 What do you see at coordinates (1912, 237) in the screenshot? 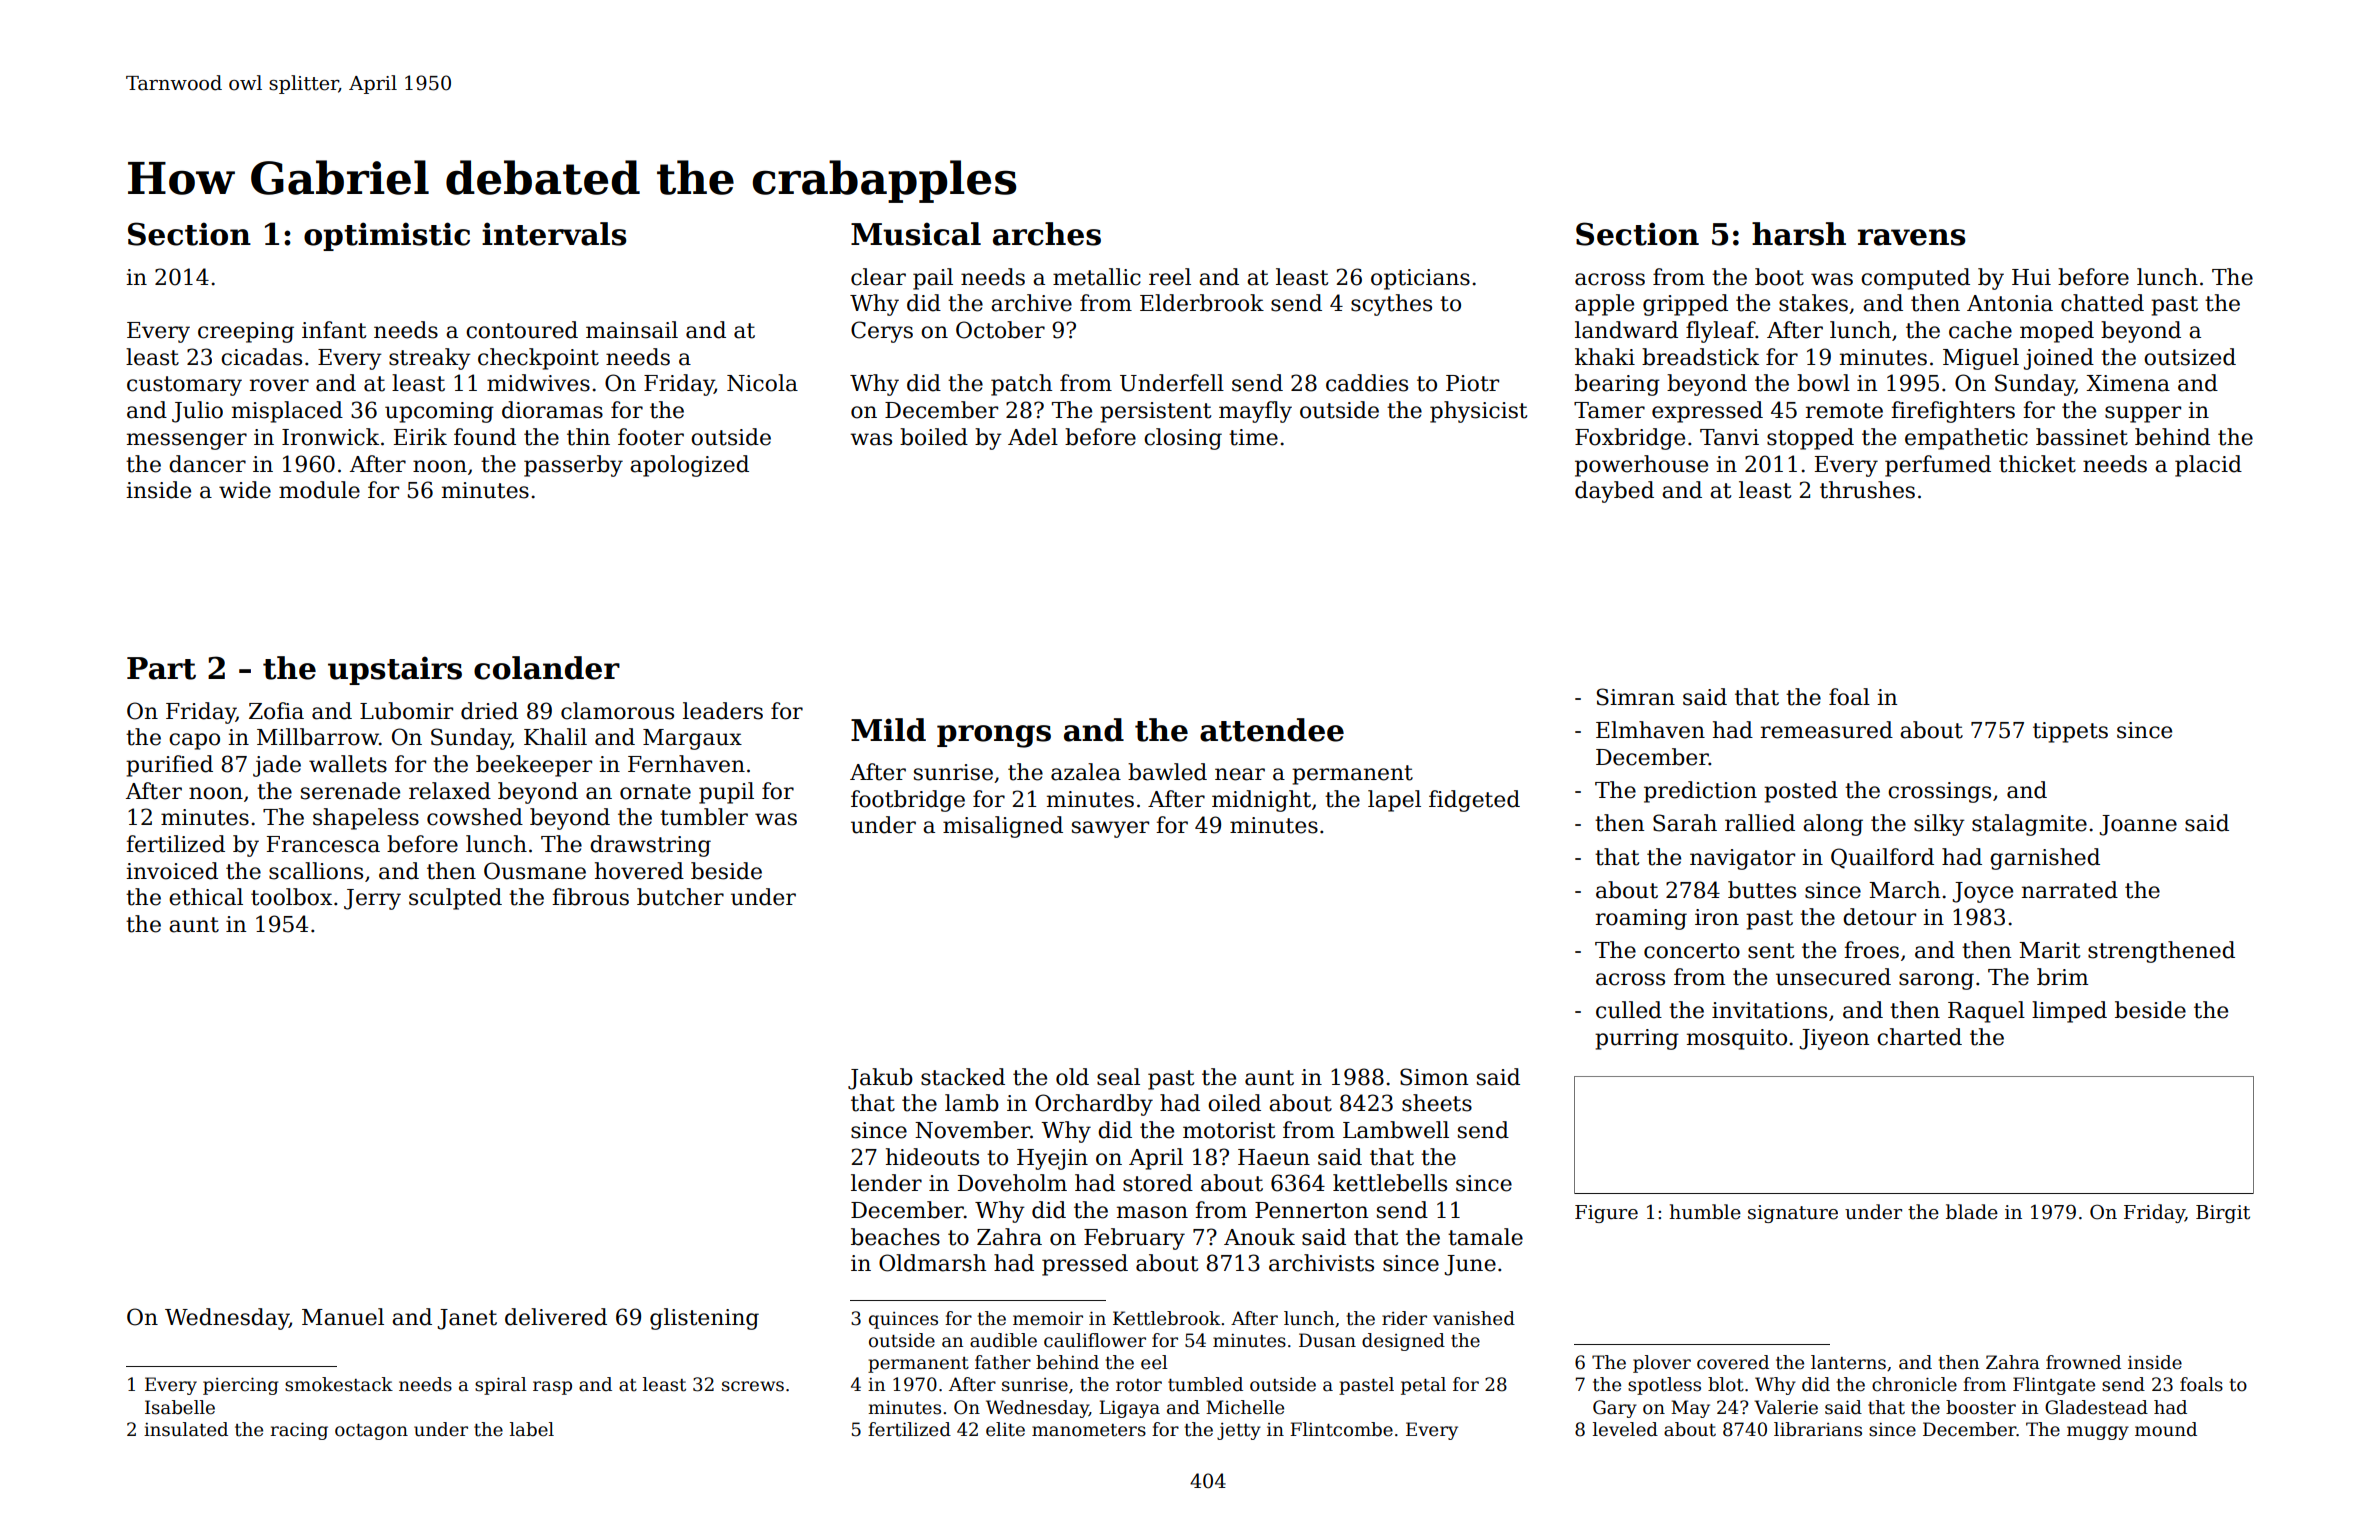
I see `ravens` at bounding box center [1912, 237].
